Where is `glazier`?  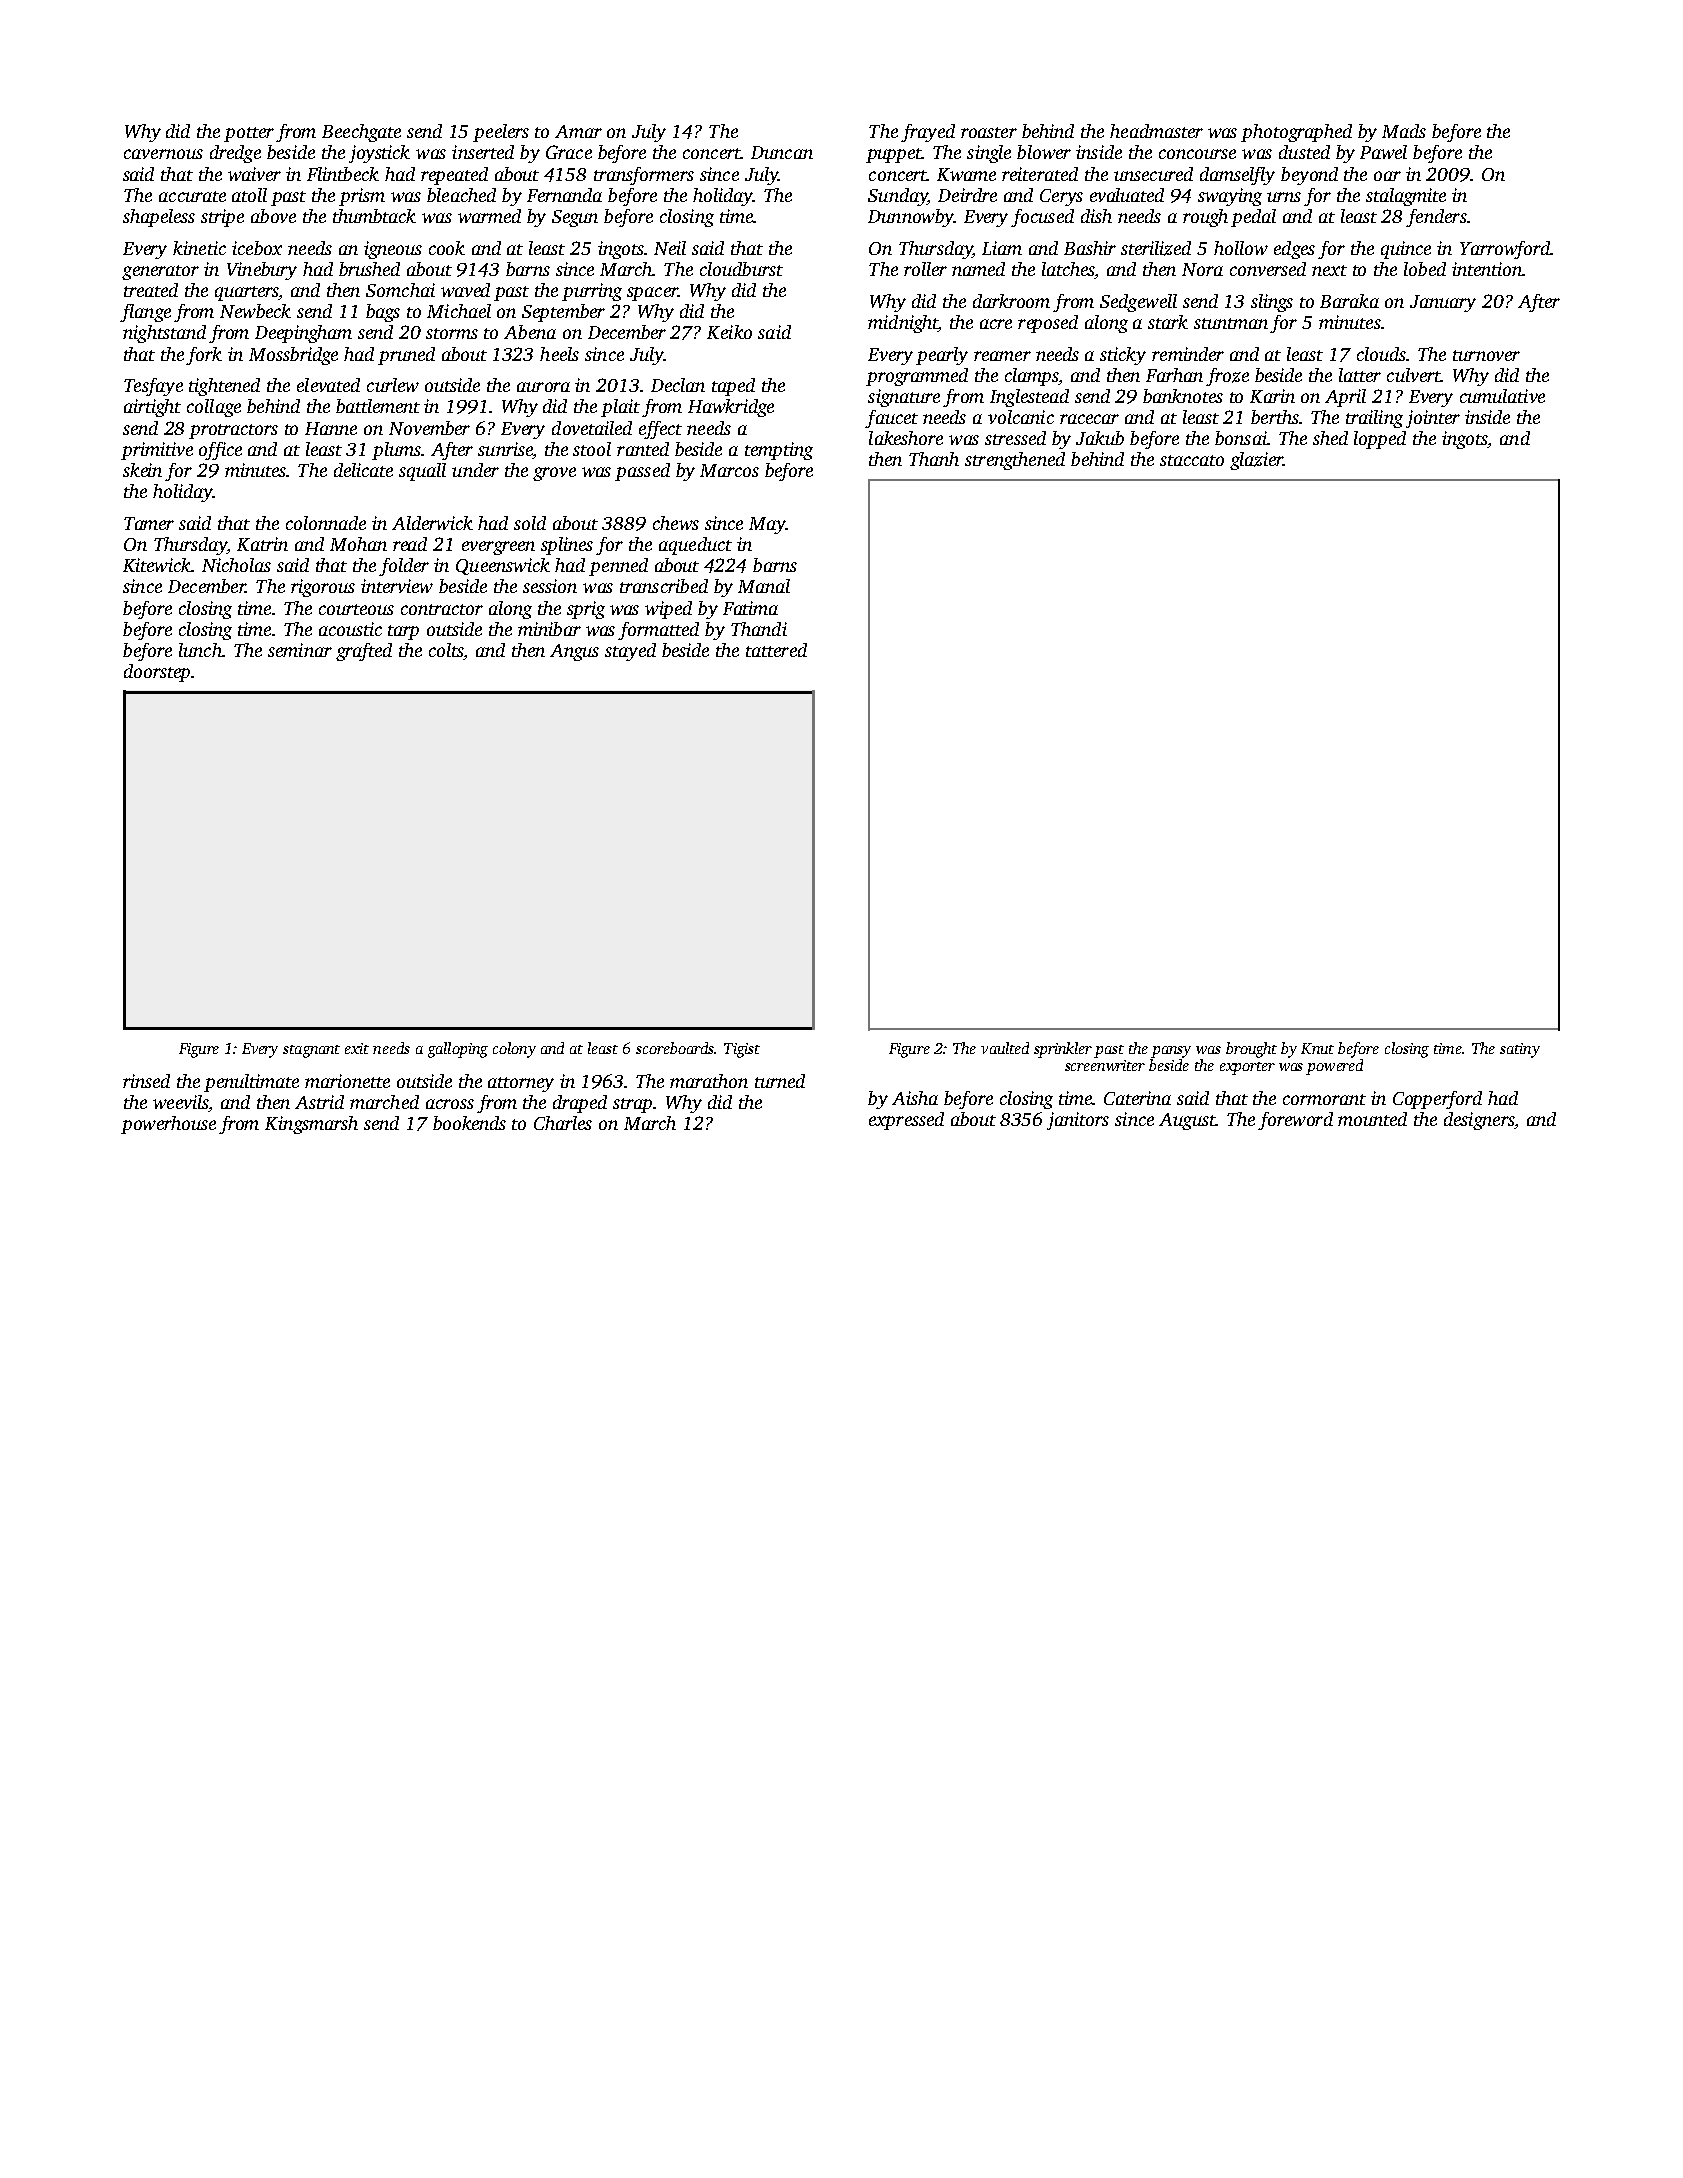 glazier is located at coordinates (1256, 461).
